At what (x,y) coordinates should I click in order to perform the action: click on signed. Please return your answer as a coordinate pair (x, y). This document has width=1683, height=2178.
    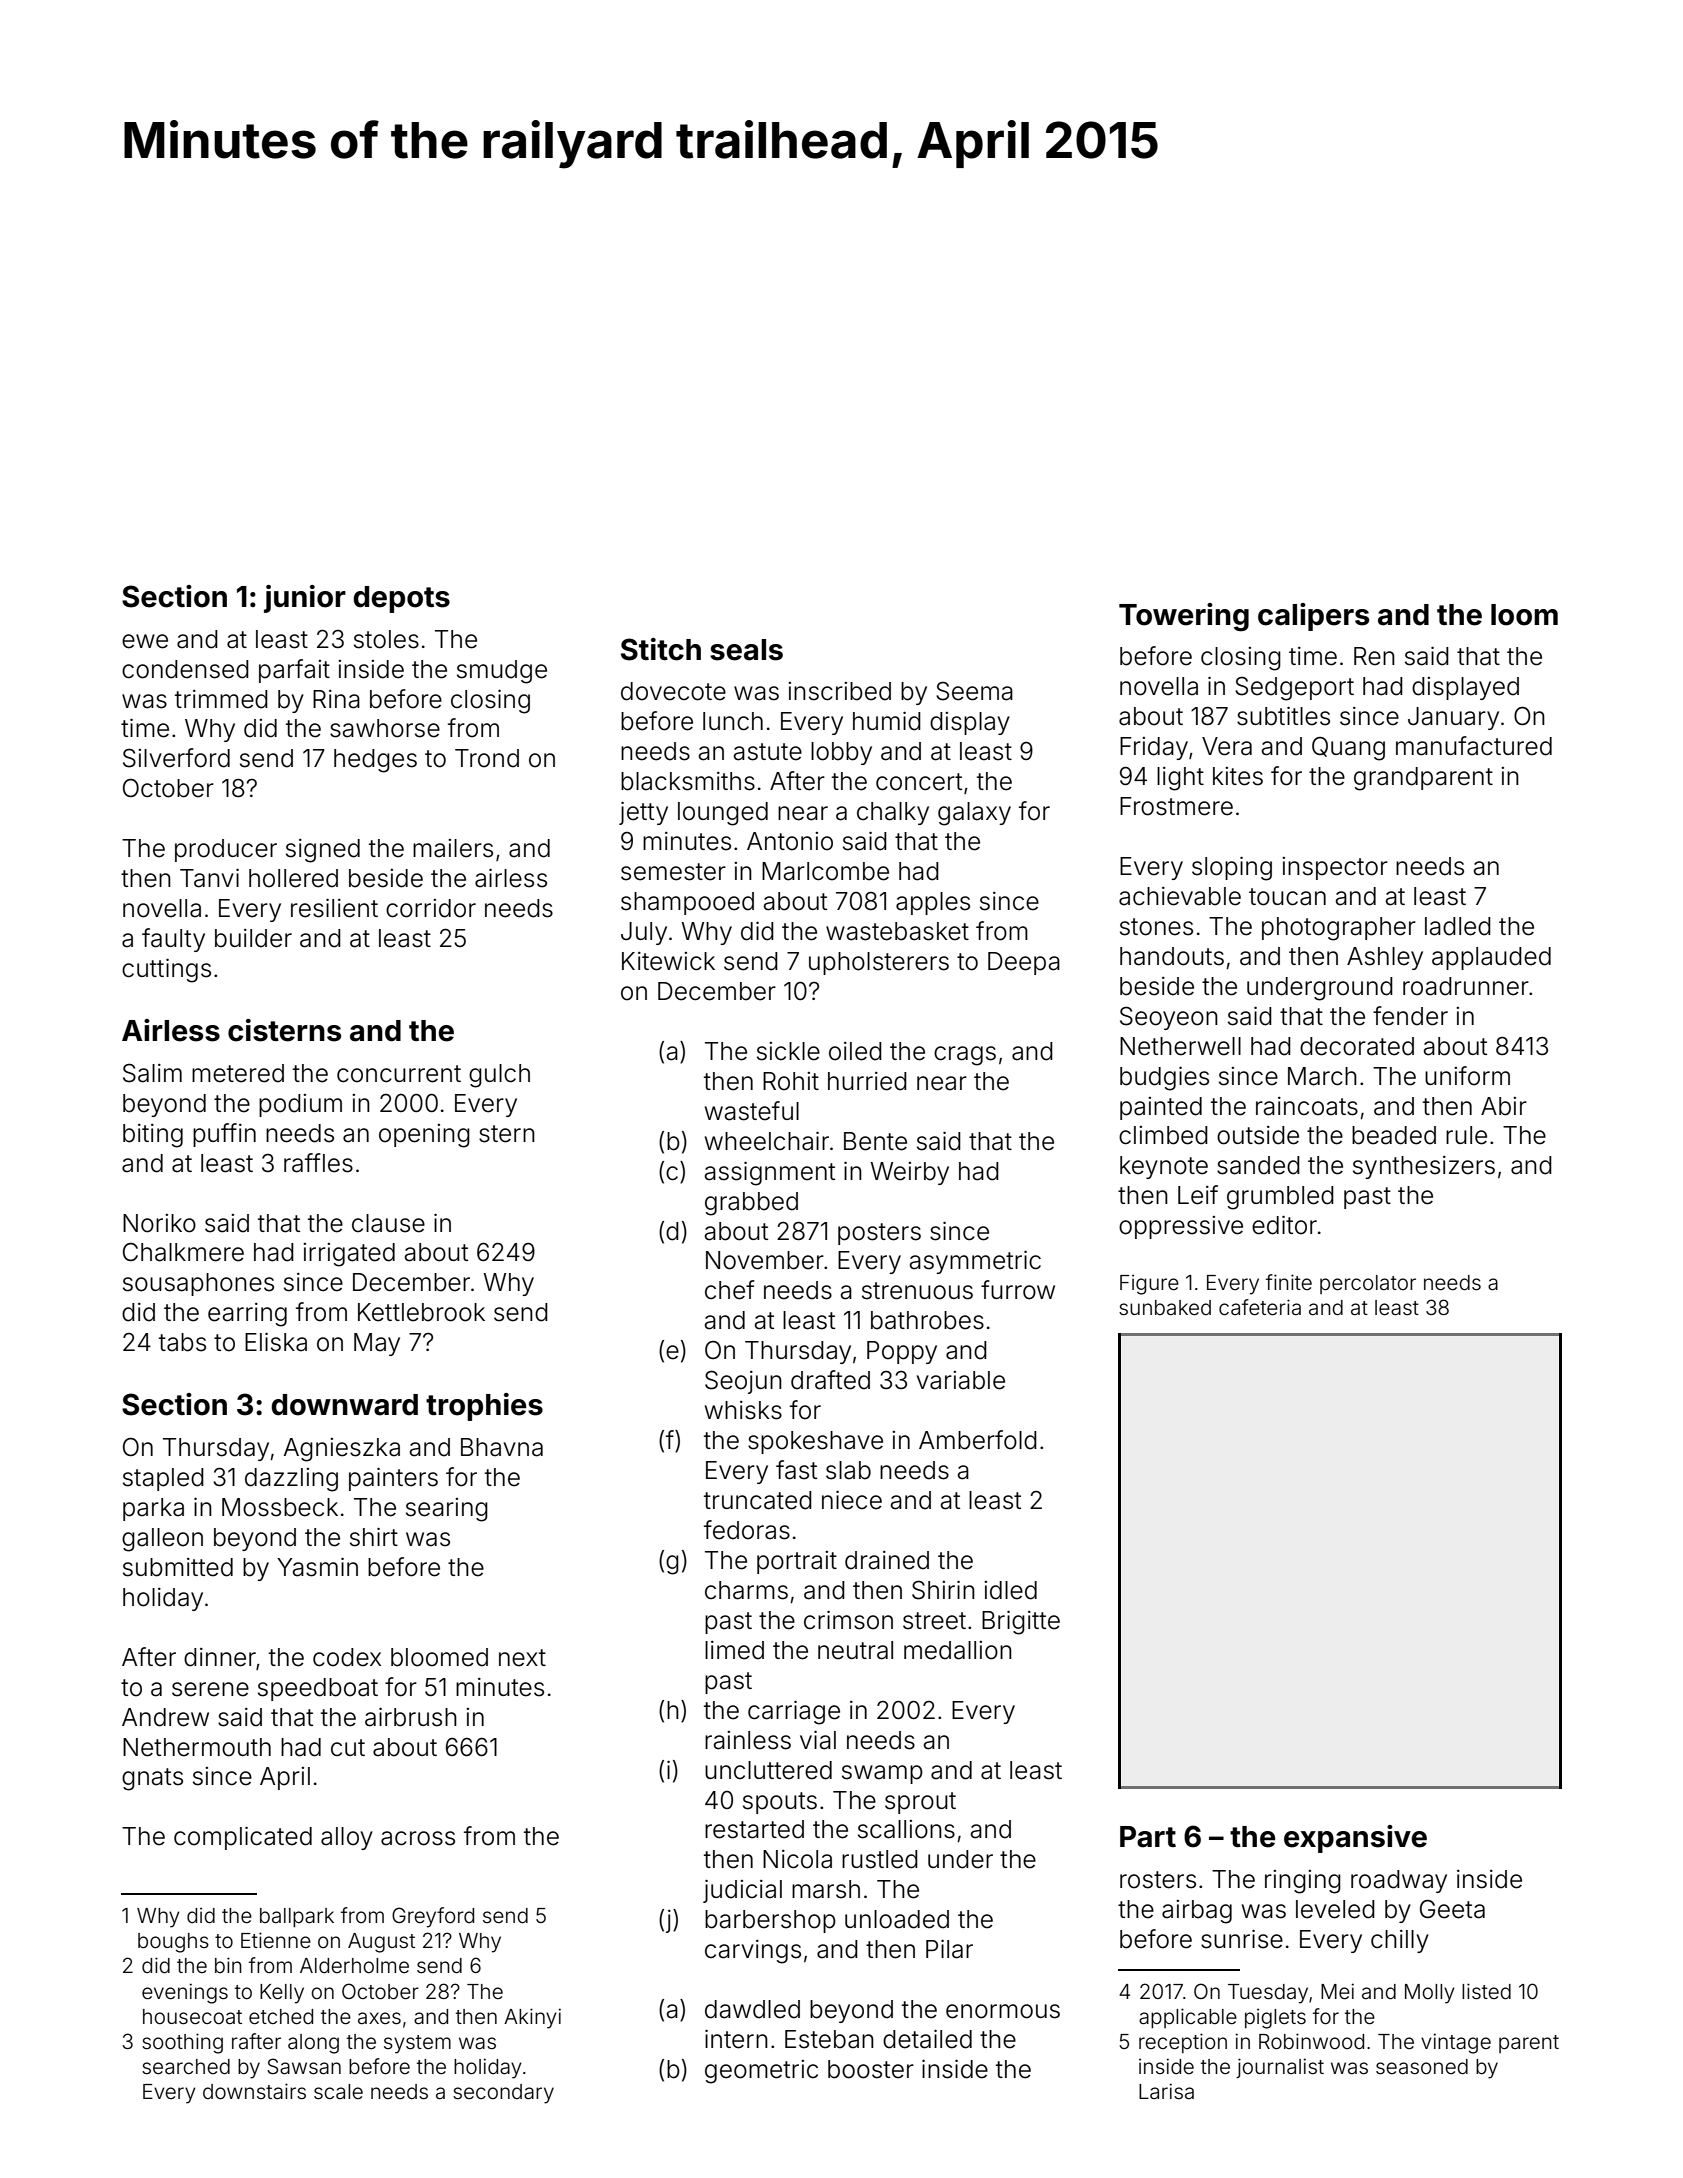
    Looking at the image, I should click on (323, 851).
